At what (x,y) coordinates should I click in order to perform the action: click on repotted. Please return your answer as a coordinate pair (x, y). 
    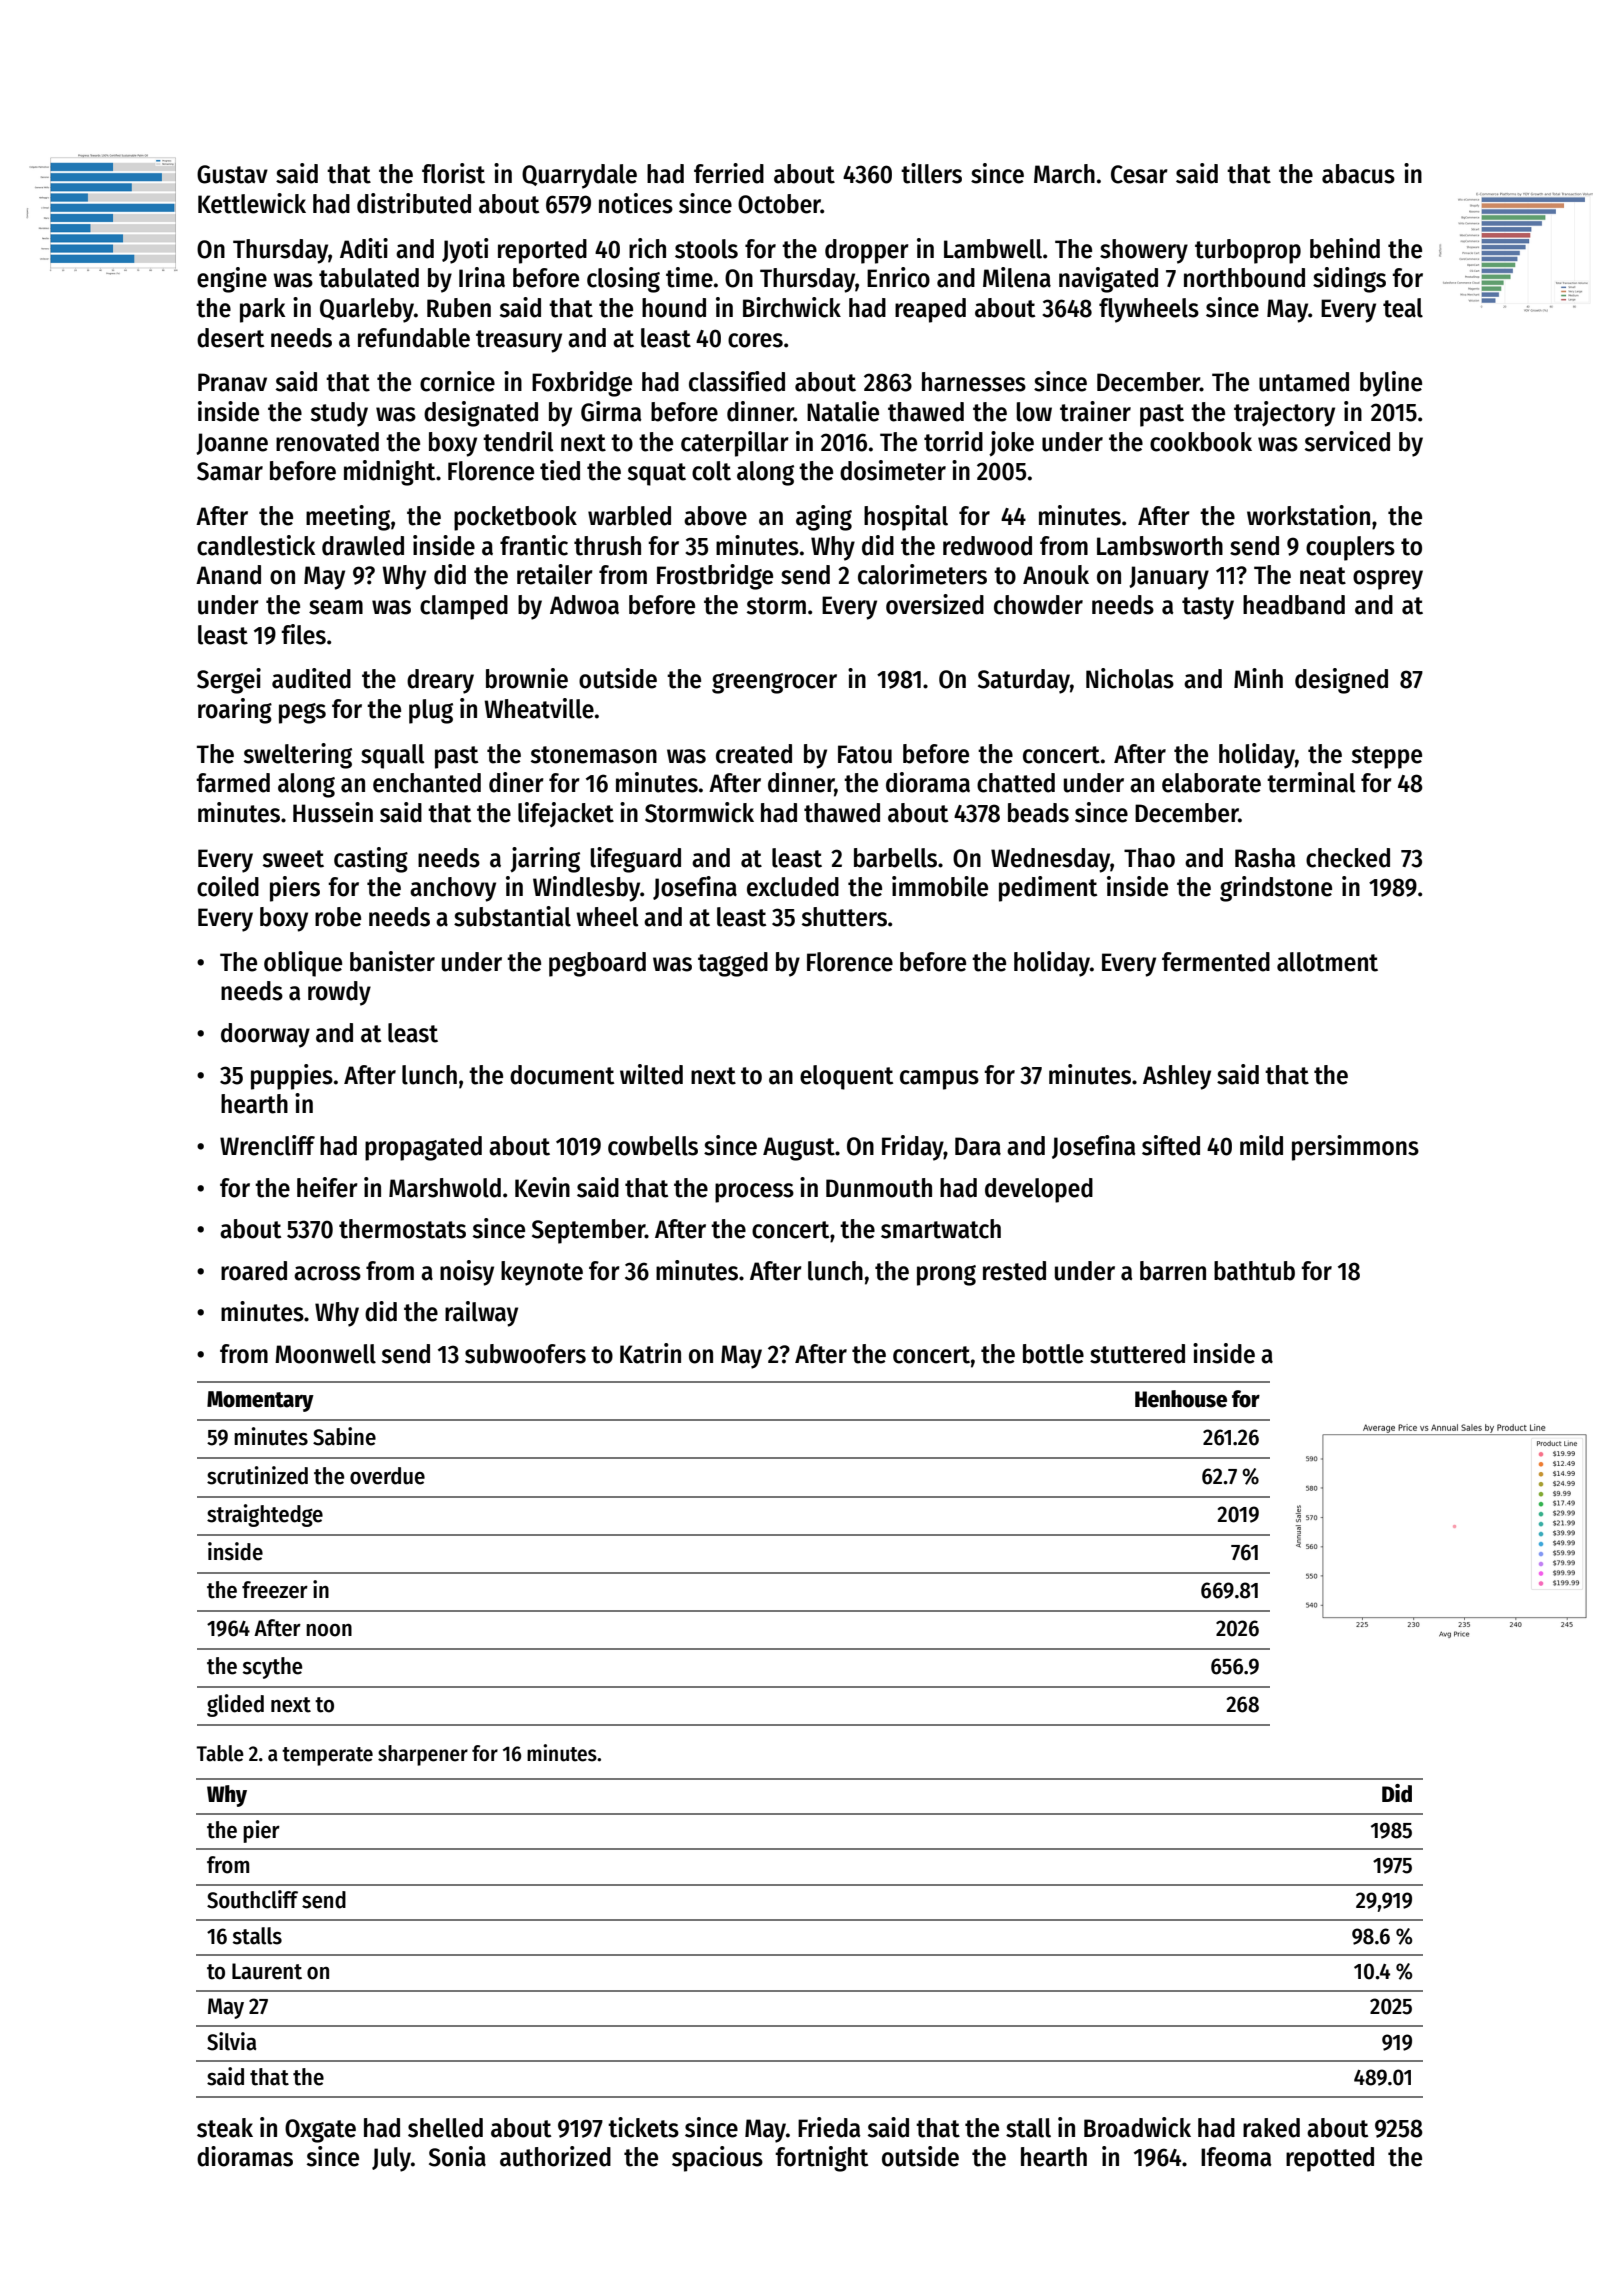
    Looking at the image, I should click on (1330, 2159).
